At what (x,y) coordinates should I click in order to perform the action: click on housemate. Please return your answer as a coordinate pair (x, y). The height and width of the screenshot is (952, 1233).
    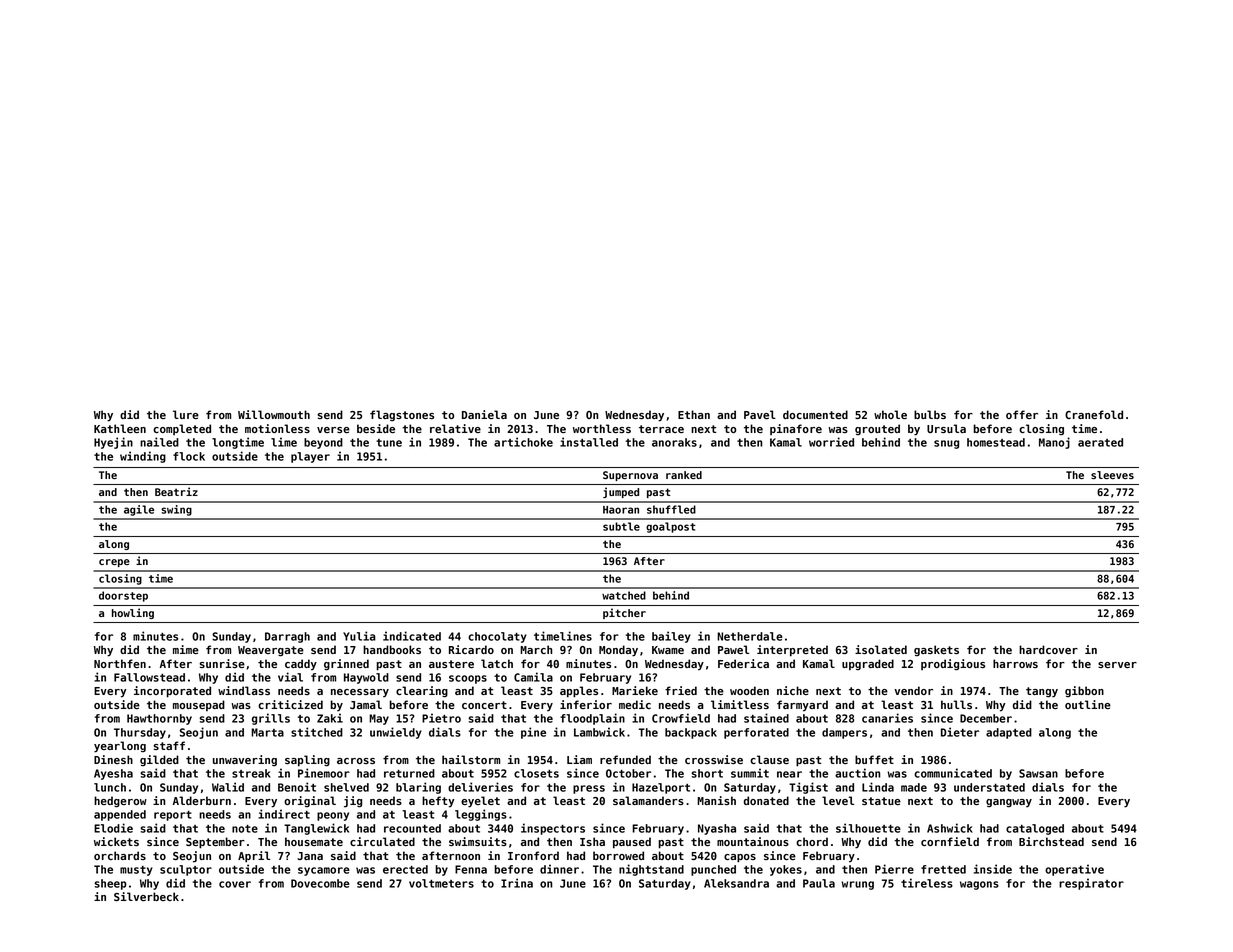
    Looking at the image, I should click on (314, 841).
